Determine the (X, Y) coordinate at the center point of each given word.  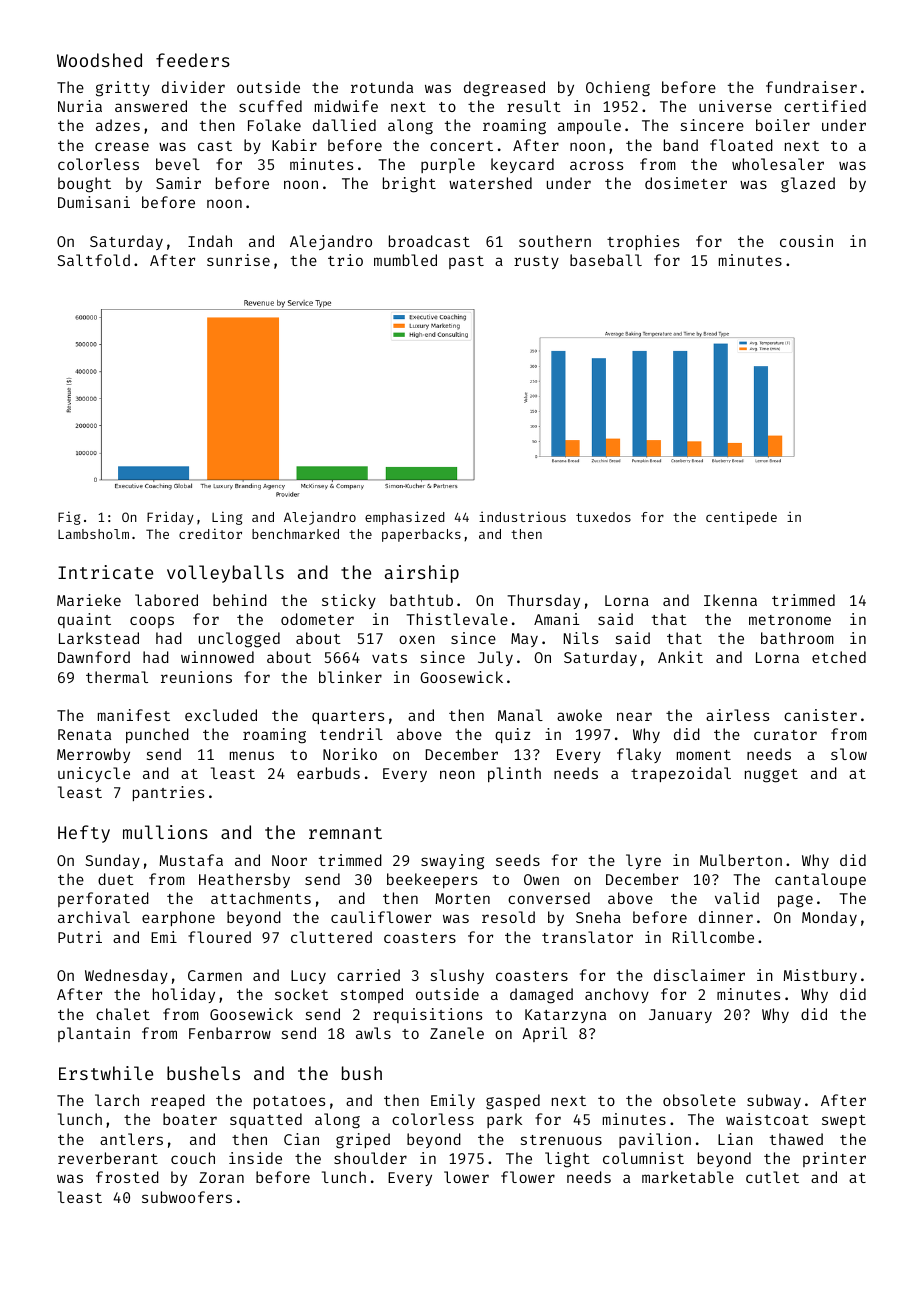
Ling (227, 518)
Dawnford (94, 657)
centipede (741, 518)
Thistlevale (457, 619)
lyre (643, 861)
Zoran (221, 1177)
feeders (193, 60)
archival (94, 917)
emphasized (405, 518)
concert (461, 146)
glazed (808, 185)
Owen (541, 879)
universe (735, 106)
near (634, 716)
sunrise (238, 260)
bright (409, 185)
